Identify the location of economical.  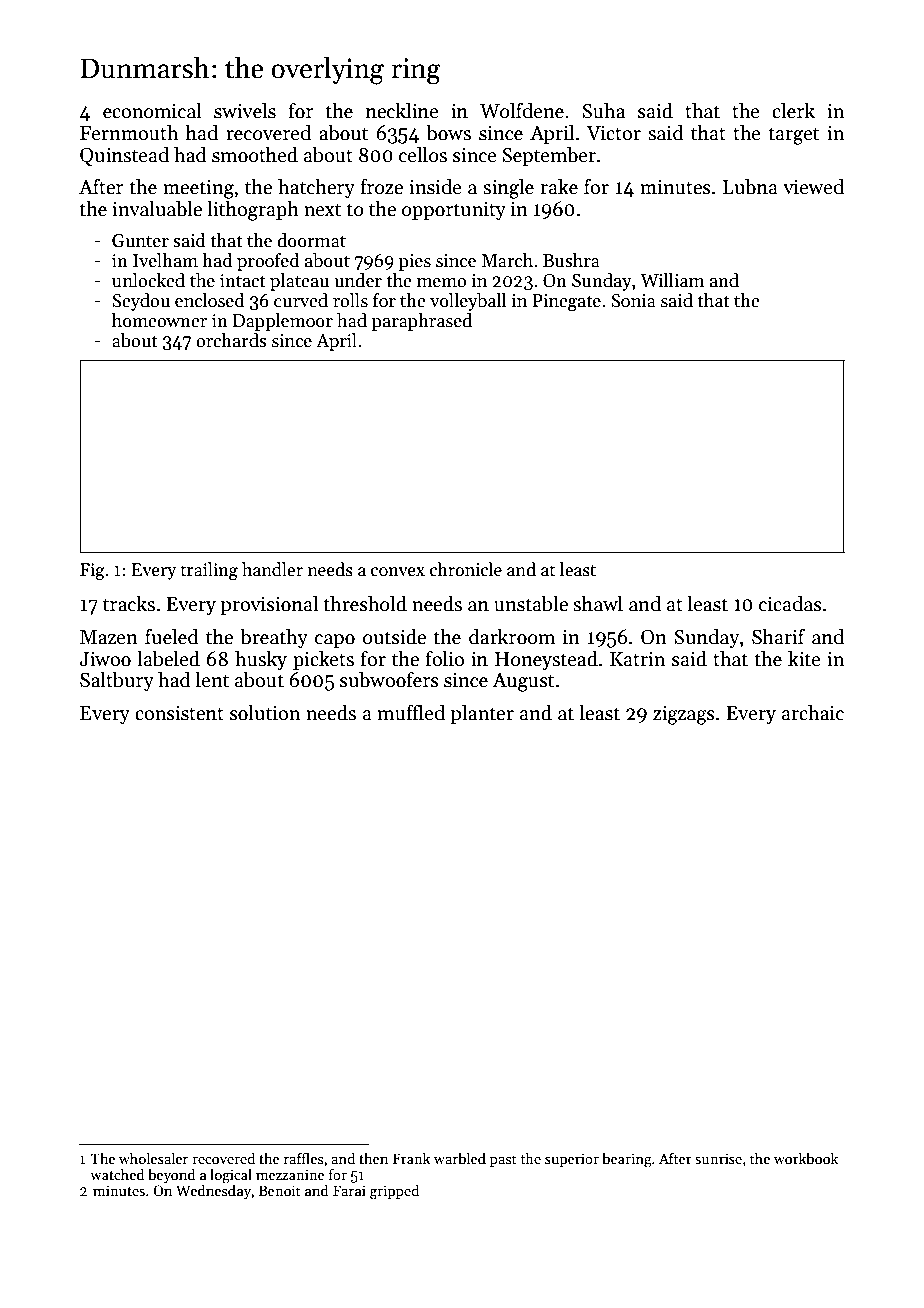
(152, 111).
